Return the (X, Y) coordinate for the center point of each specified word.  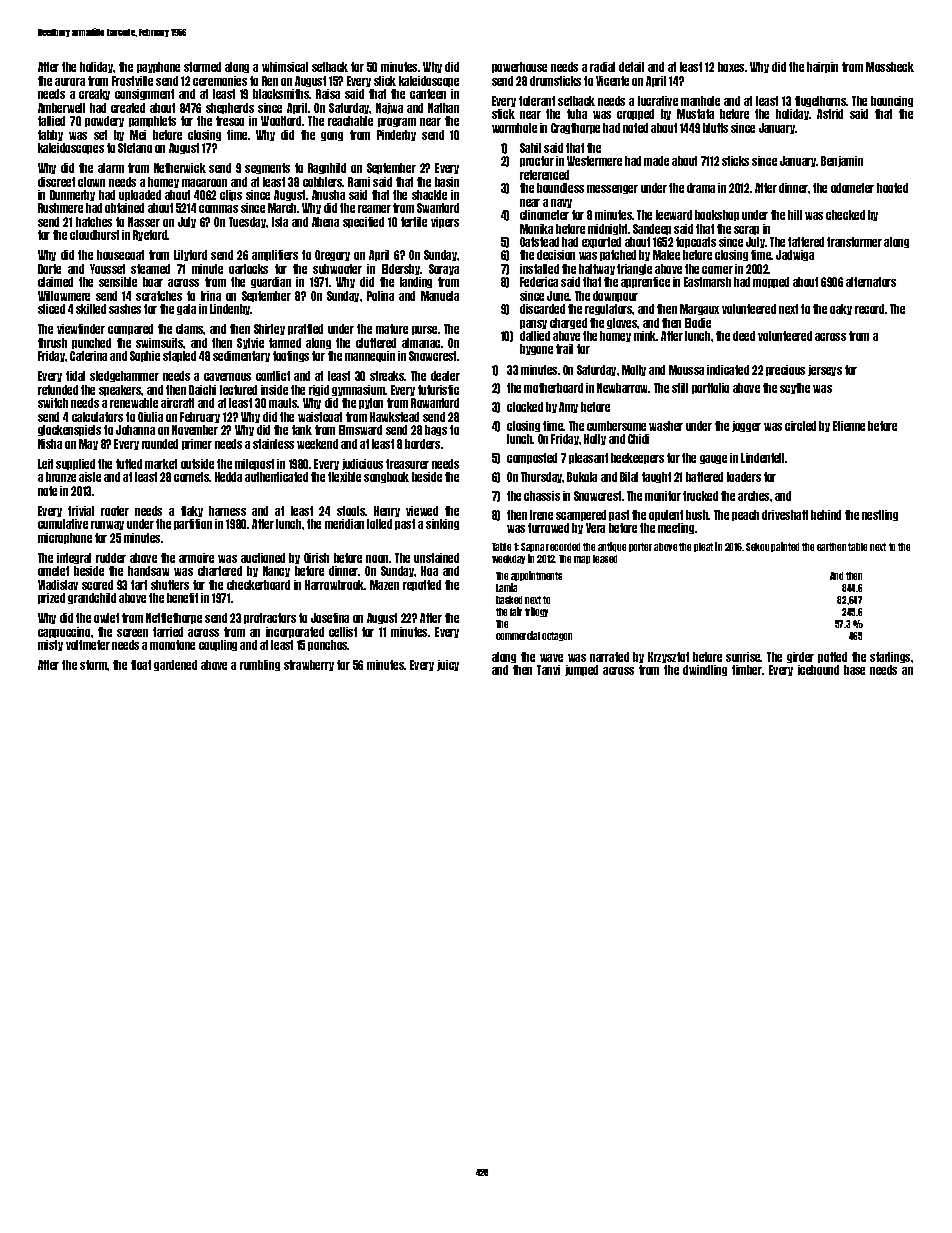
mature (392, 329)
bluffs (715, 128)
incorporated (295, 632)
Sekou (757, 547)
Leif (45, 464)
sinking (442, 524)
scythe (795, 388)
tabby (50, 135)
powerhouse (519, 67)
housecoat (120, 255)
